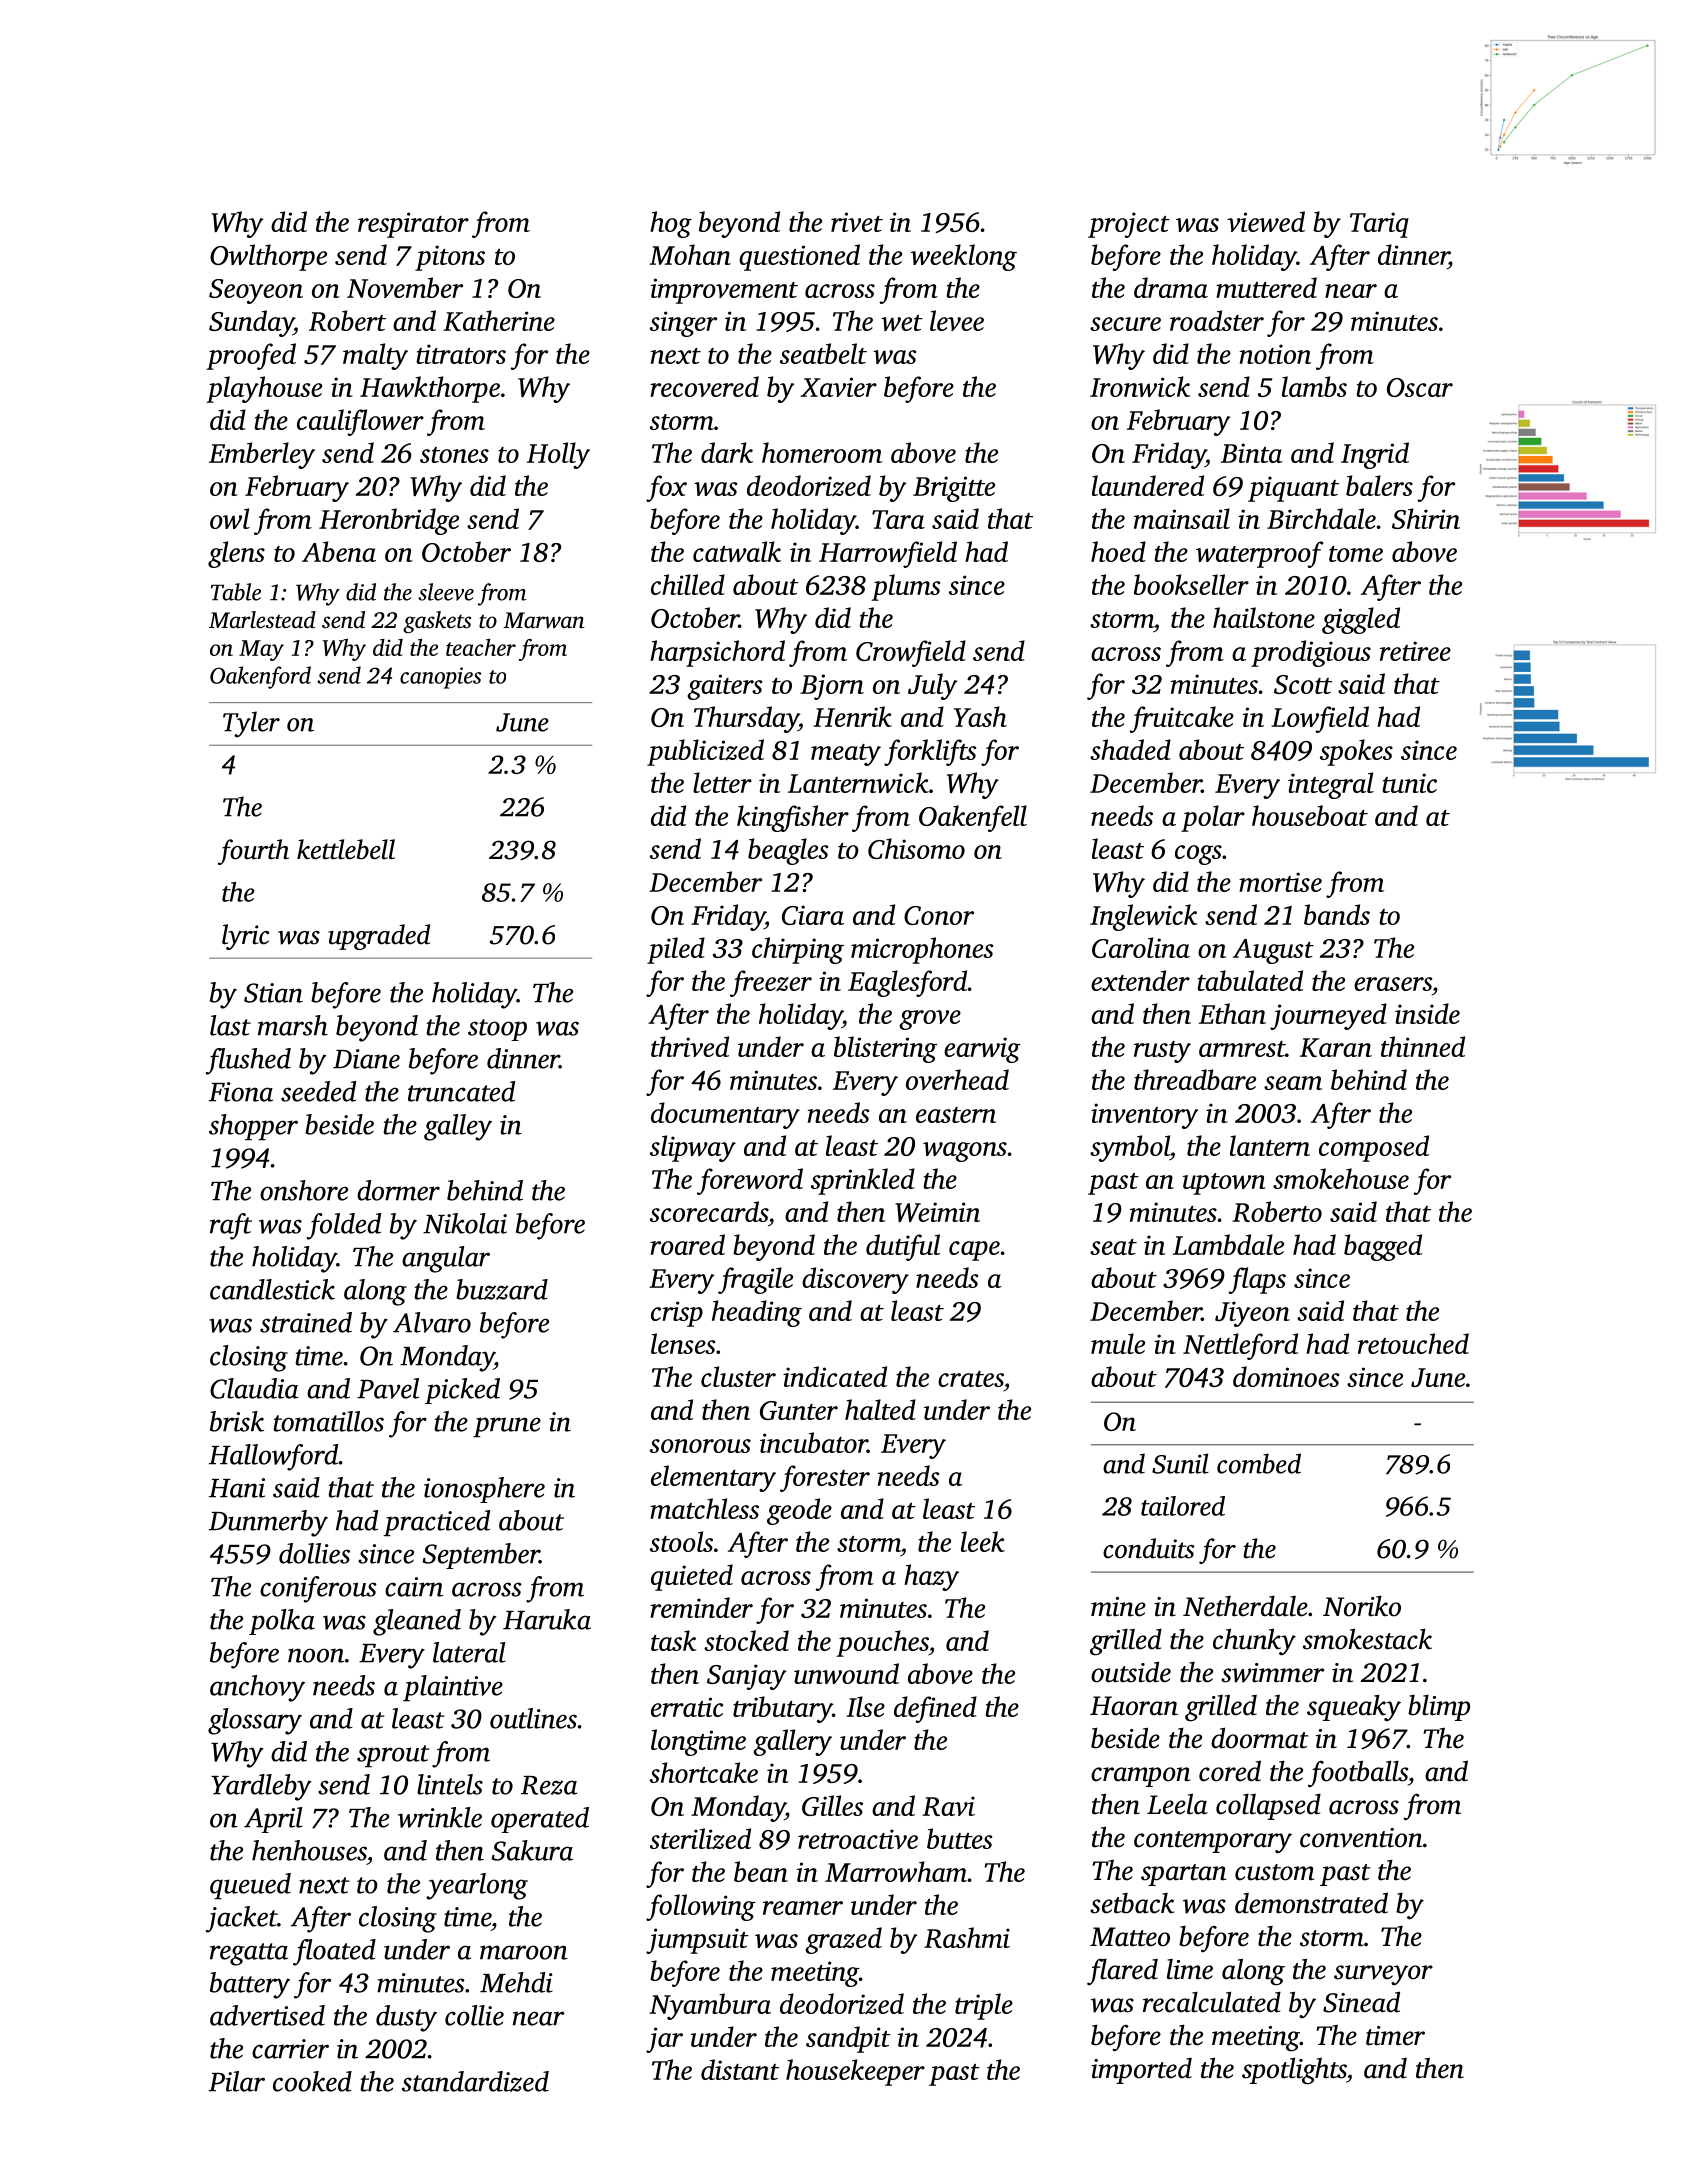 This screenshot has width=1683, height=2178. I want to click on Nettleford, so click(1240, 1346).
